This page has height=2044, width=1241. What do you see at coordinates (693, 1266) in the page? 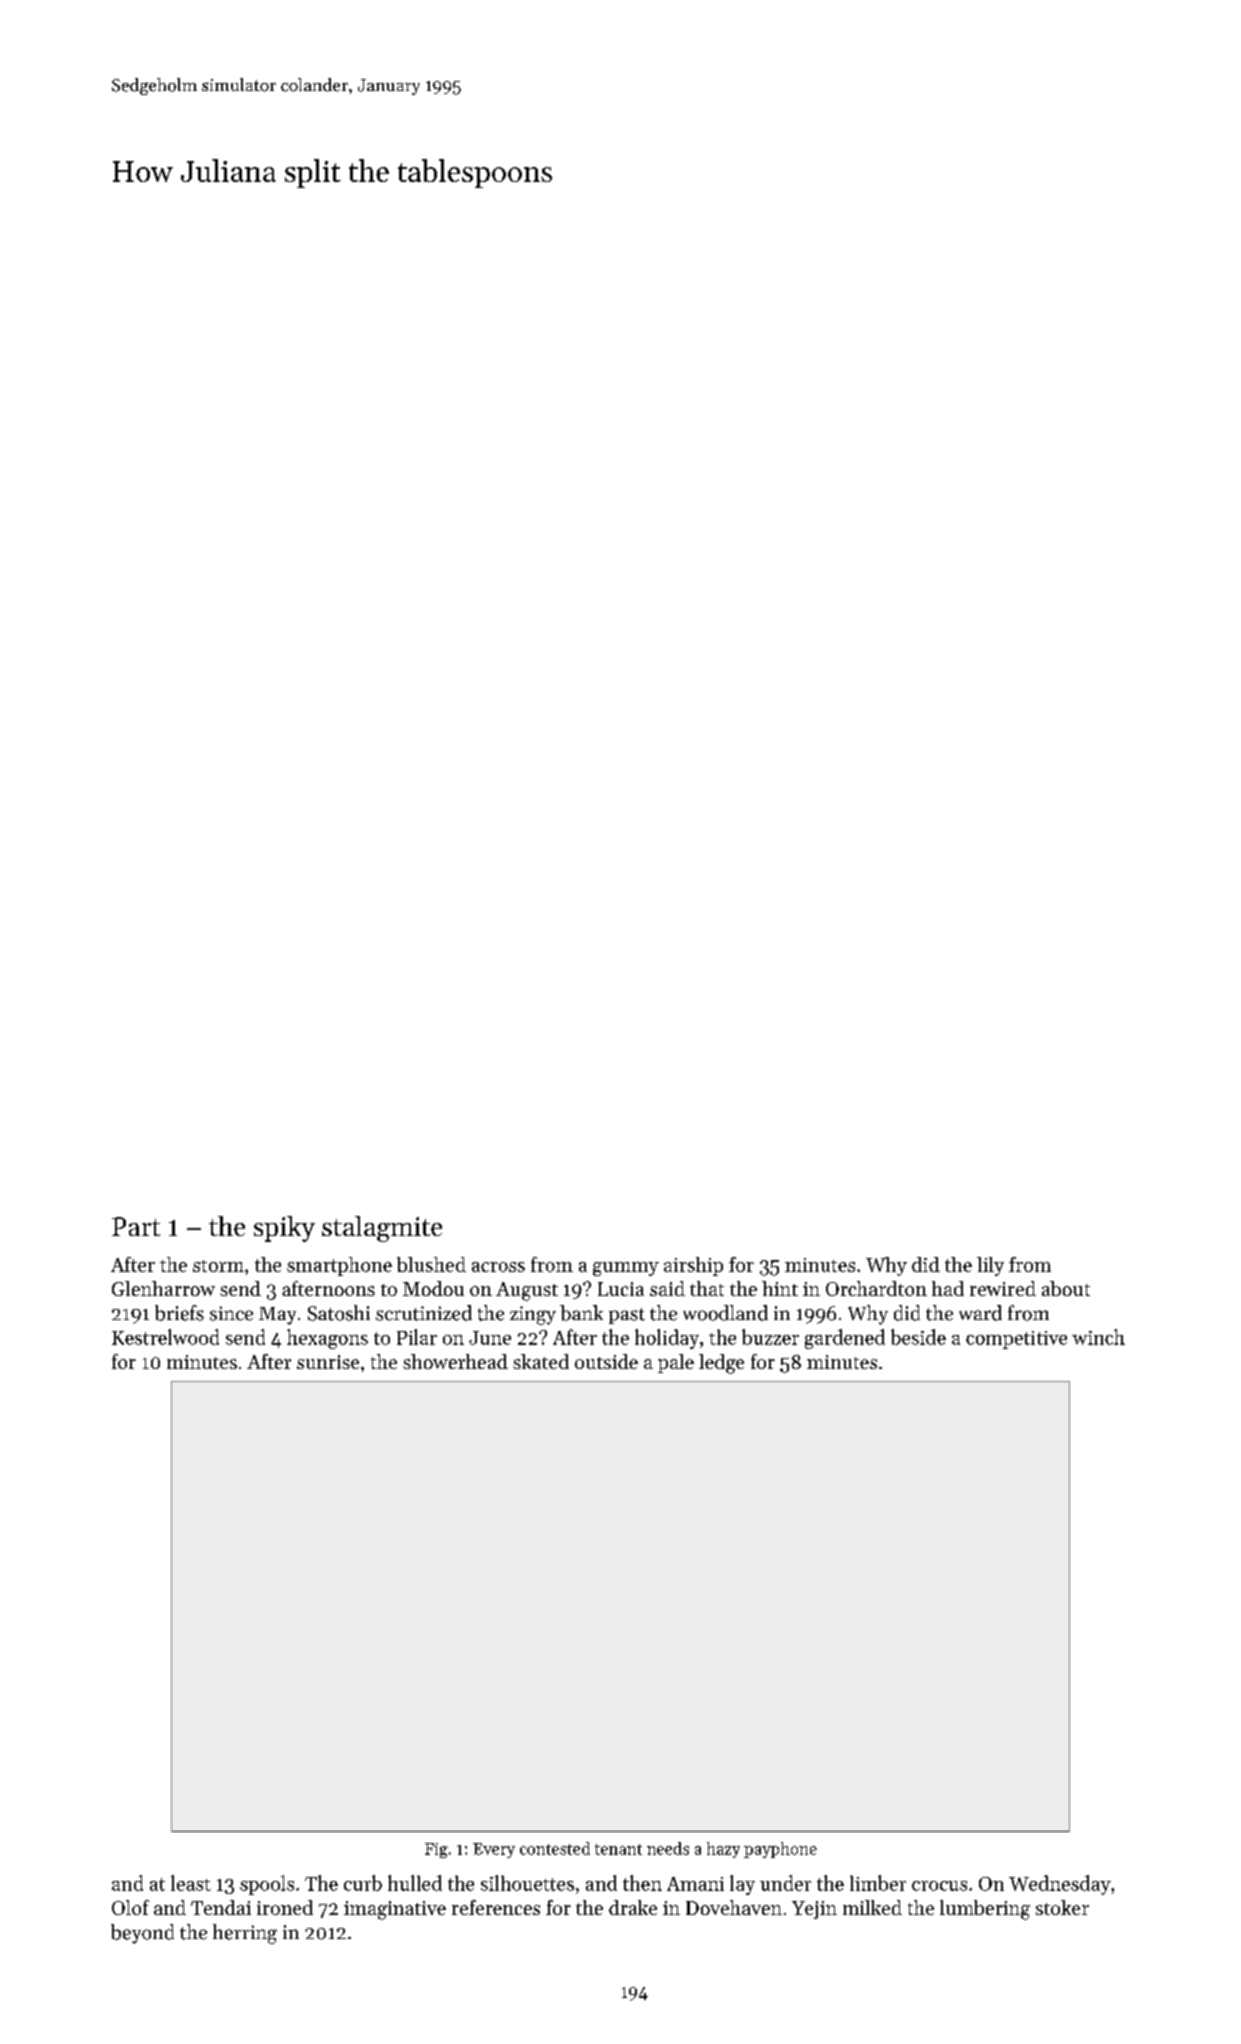
I see `airship` at bounding box center [693, 1266].
